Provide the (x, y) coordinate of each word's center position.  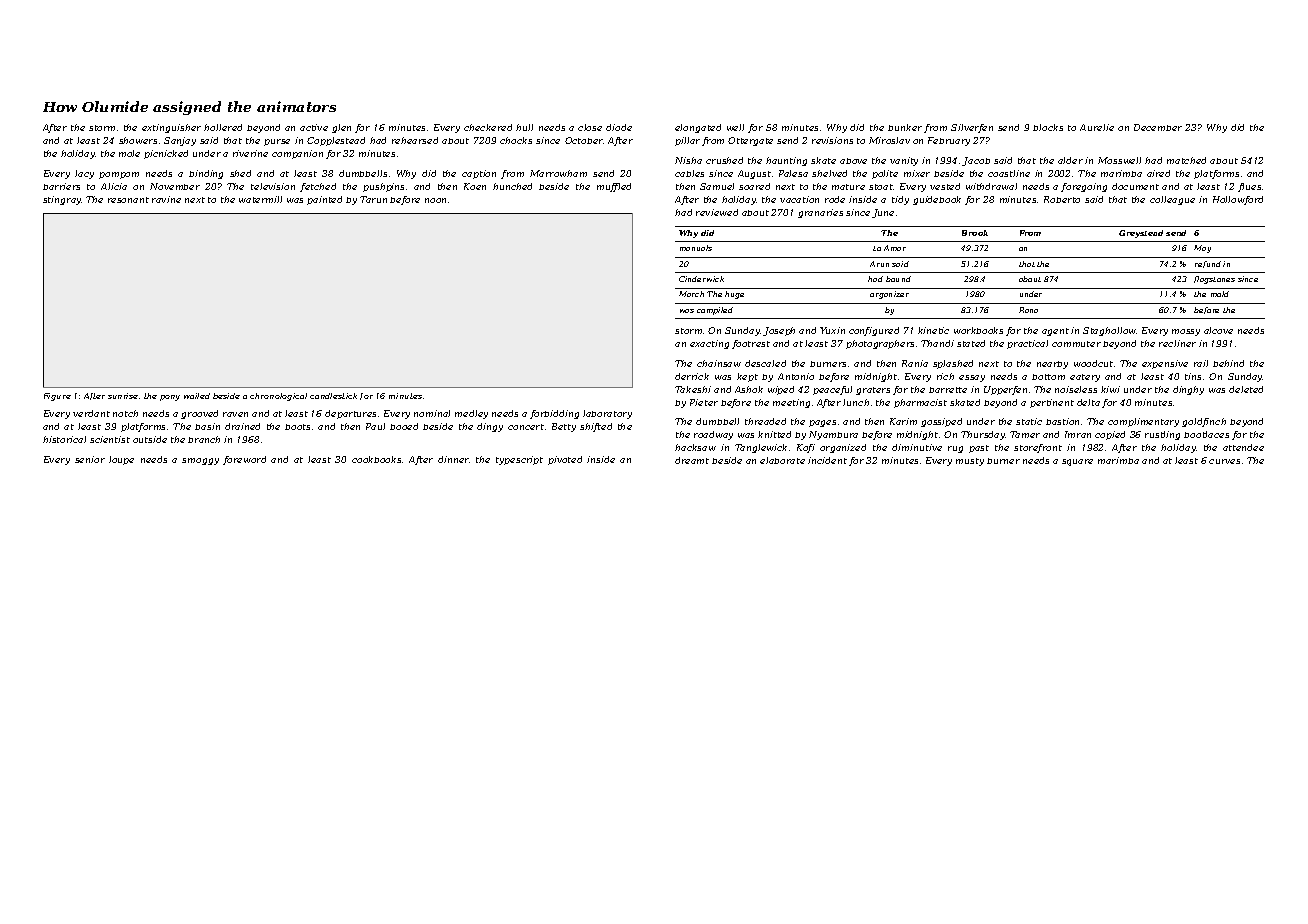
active (314, 127)
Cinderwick (701, 279)
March (691, 294)
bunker (905, 127)
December (1158, 127)
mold (1220, 294)
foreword (244, 460)
